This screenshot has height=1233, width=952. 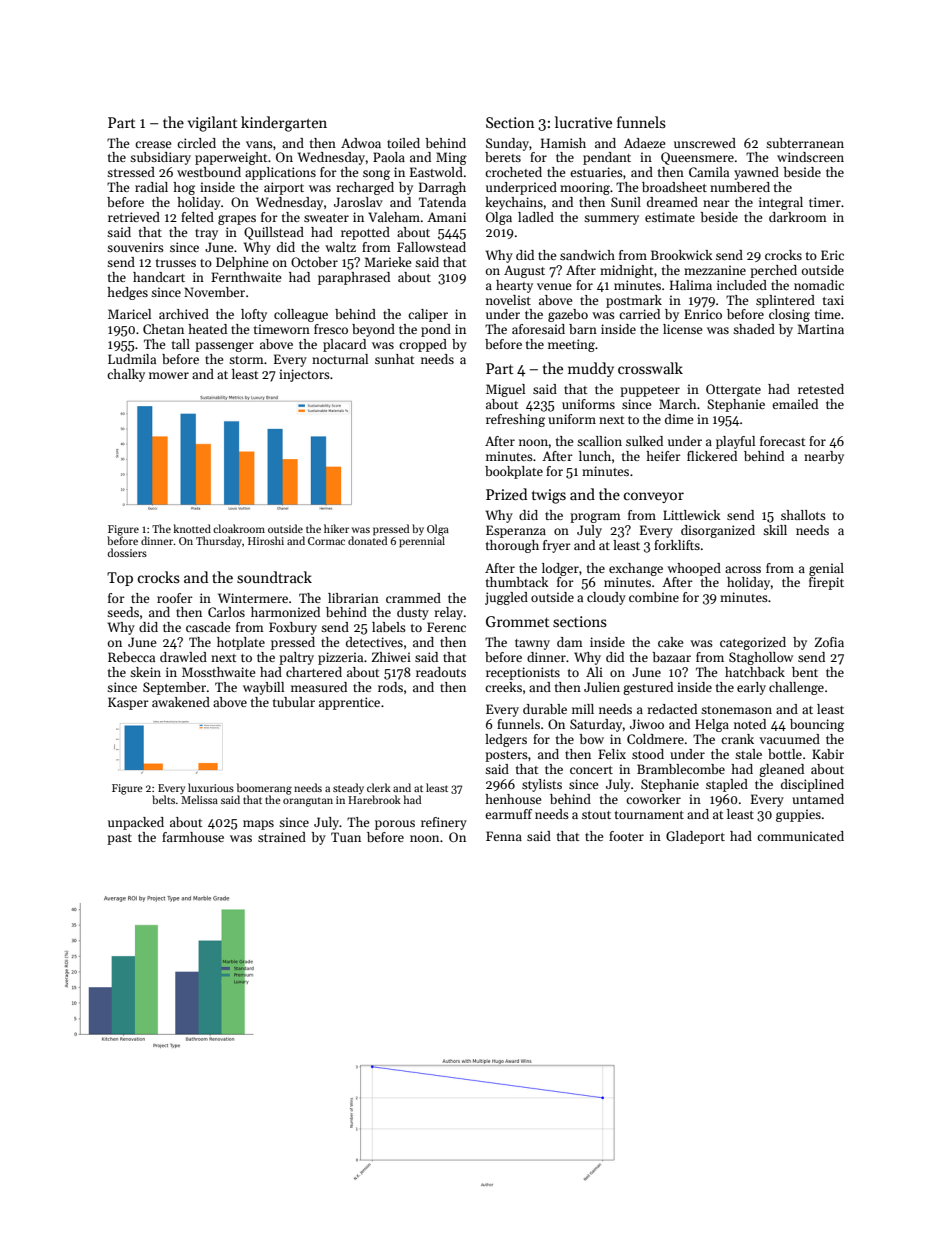 What do you see at coordinates (504, 836) in the screenshot?
I see `Fenna` at bounding box center [504, 836].
